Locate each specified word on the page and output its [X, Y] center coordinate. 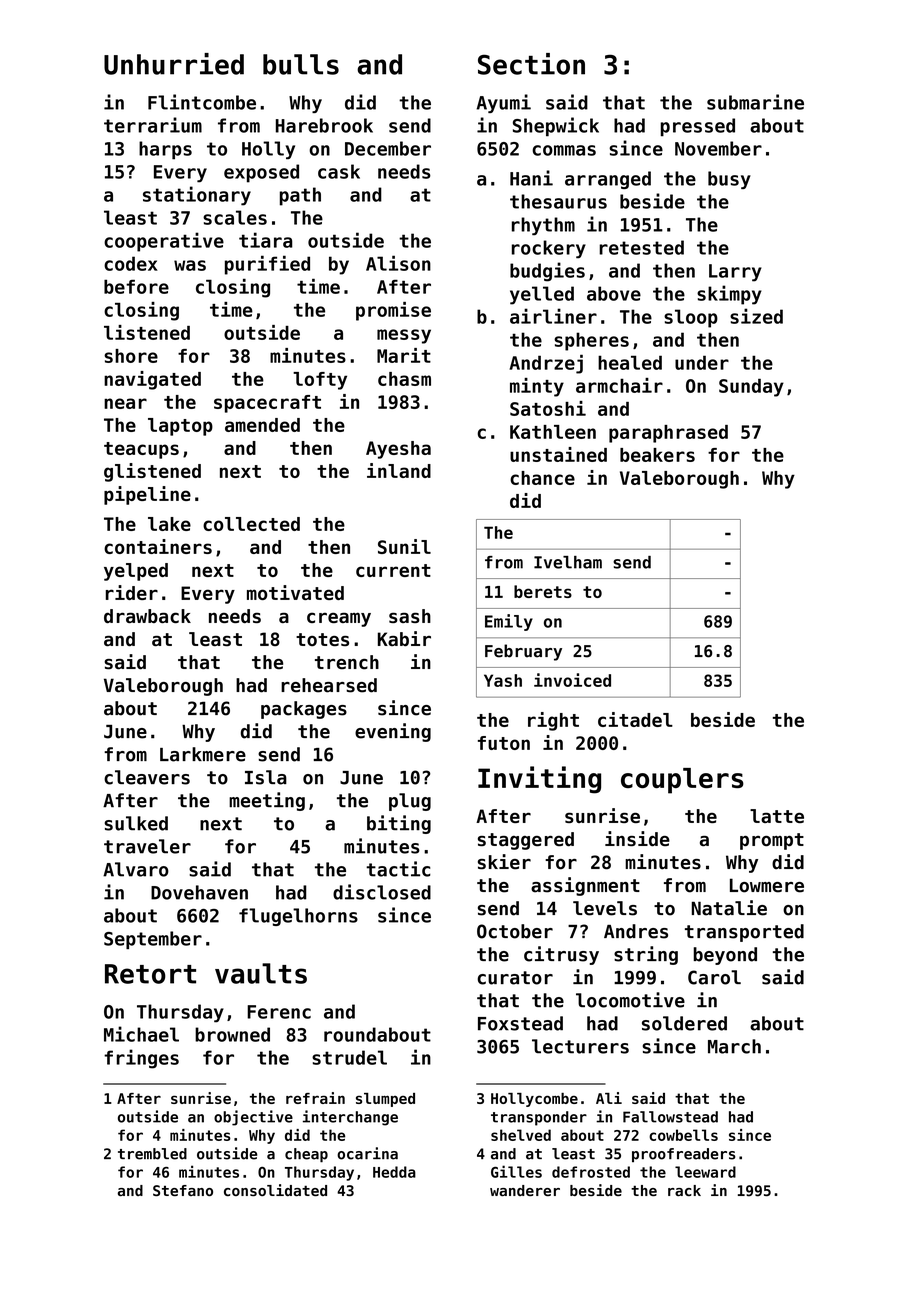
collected [251, 524]
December [388, 148]
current [393, 570]
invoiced [572, 680]
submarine [755, 102]
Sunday [751, 387]
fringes [141, 1059]
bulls [301, 64]
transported [744, 933]
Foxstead [520, 1023]
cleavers [147, 777]
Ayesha [398, 450]
